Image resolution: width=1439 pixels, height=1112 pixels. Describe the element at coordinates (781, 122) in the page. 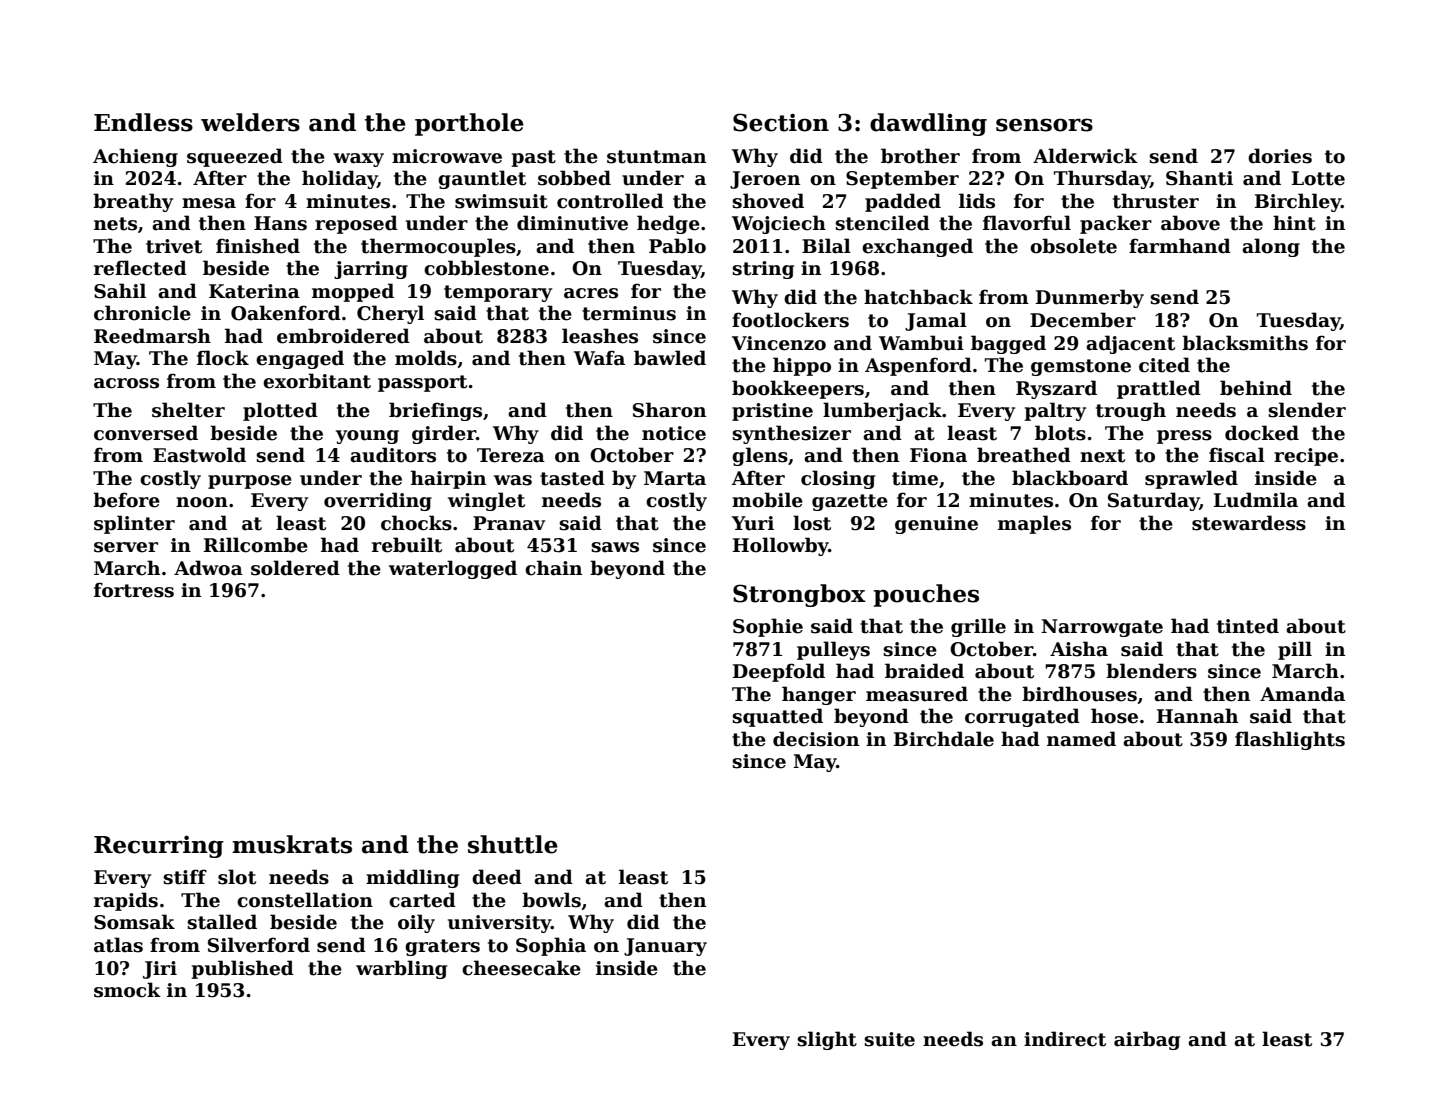

I see `Section` at that location.
